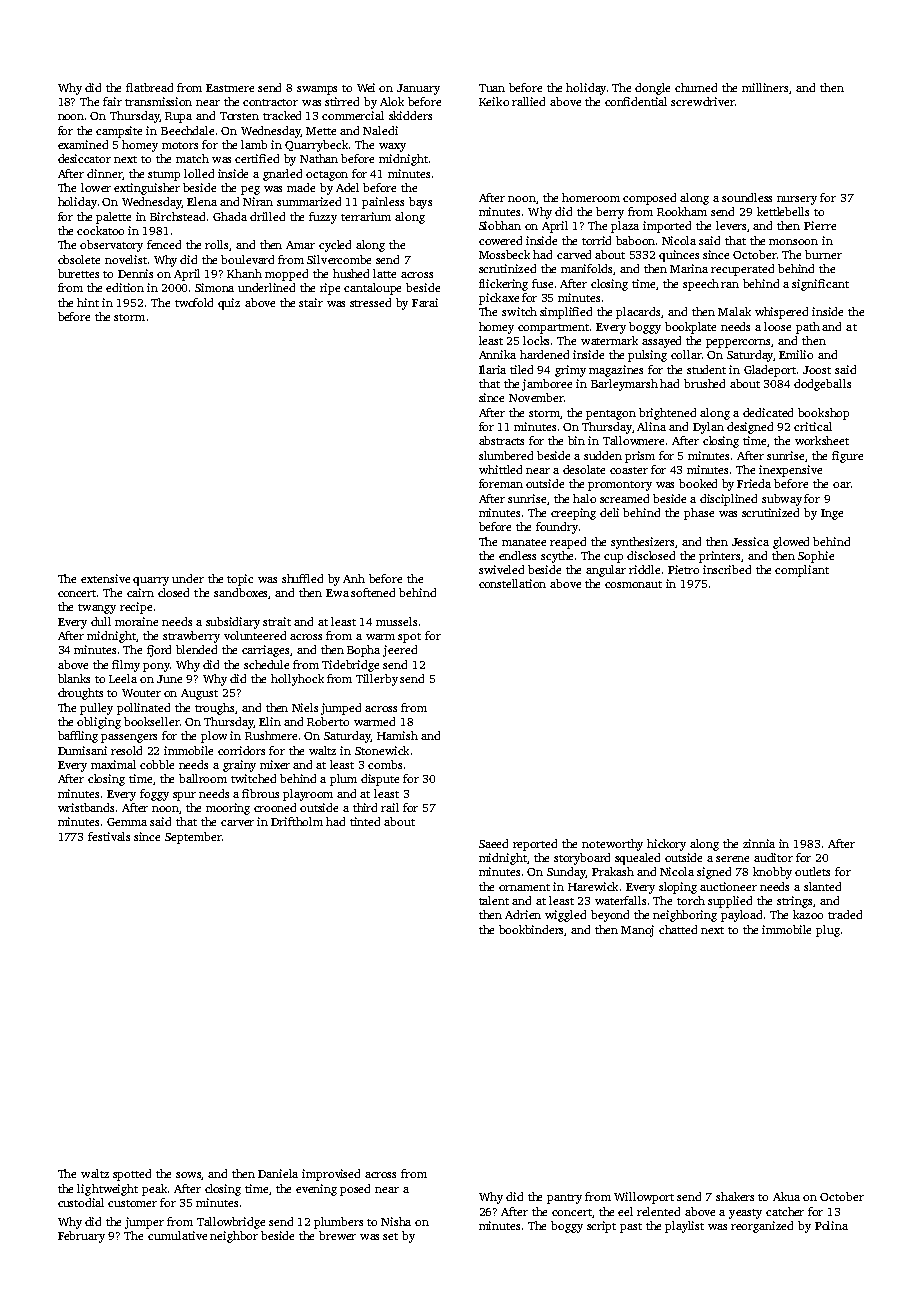 This screenshot has width=924, height=1308. What do you see at coordinates (845, 914) in the screenshot?
I see `traded` at bounding box center [845, 914].
